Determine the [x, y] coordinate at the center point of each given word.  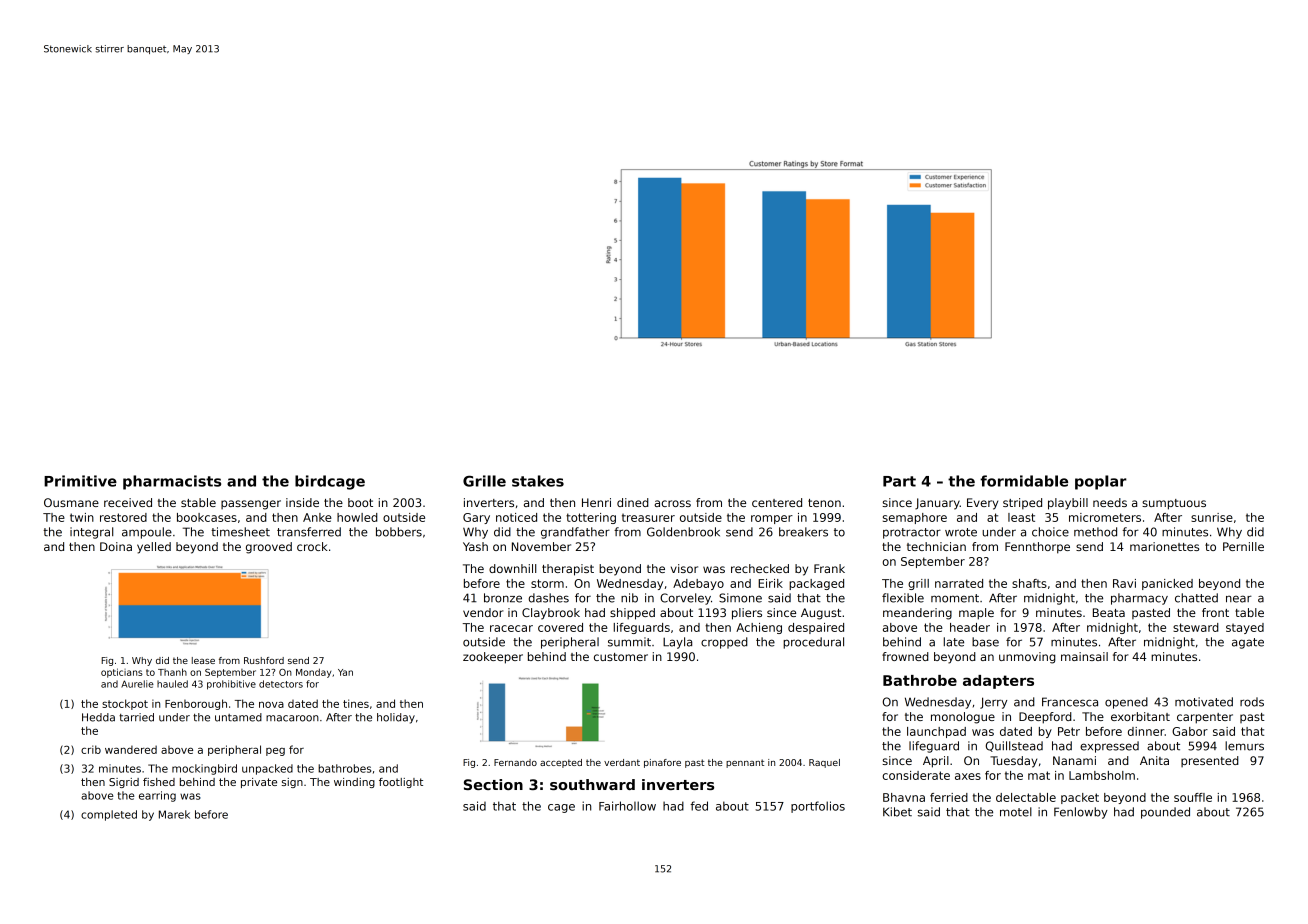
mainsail [1084, 656]
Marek [174, 814]
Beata [1109, 612]
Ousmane [71, 502]
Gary [476, 518]
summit [629, 642]
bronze [503, 598]
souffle [1193, 797]
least [1021, 517]
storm [547, 583]
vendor [483, 612]
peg [275, 751]
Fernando [515, 762]
